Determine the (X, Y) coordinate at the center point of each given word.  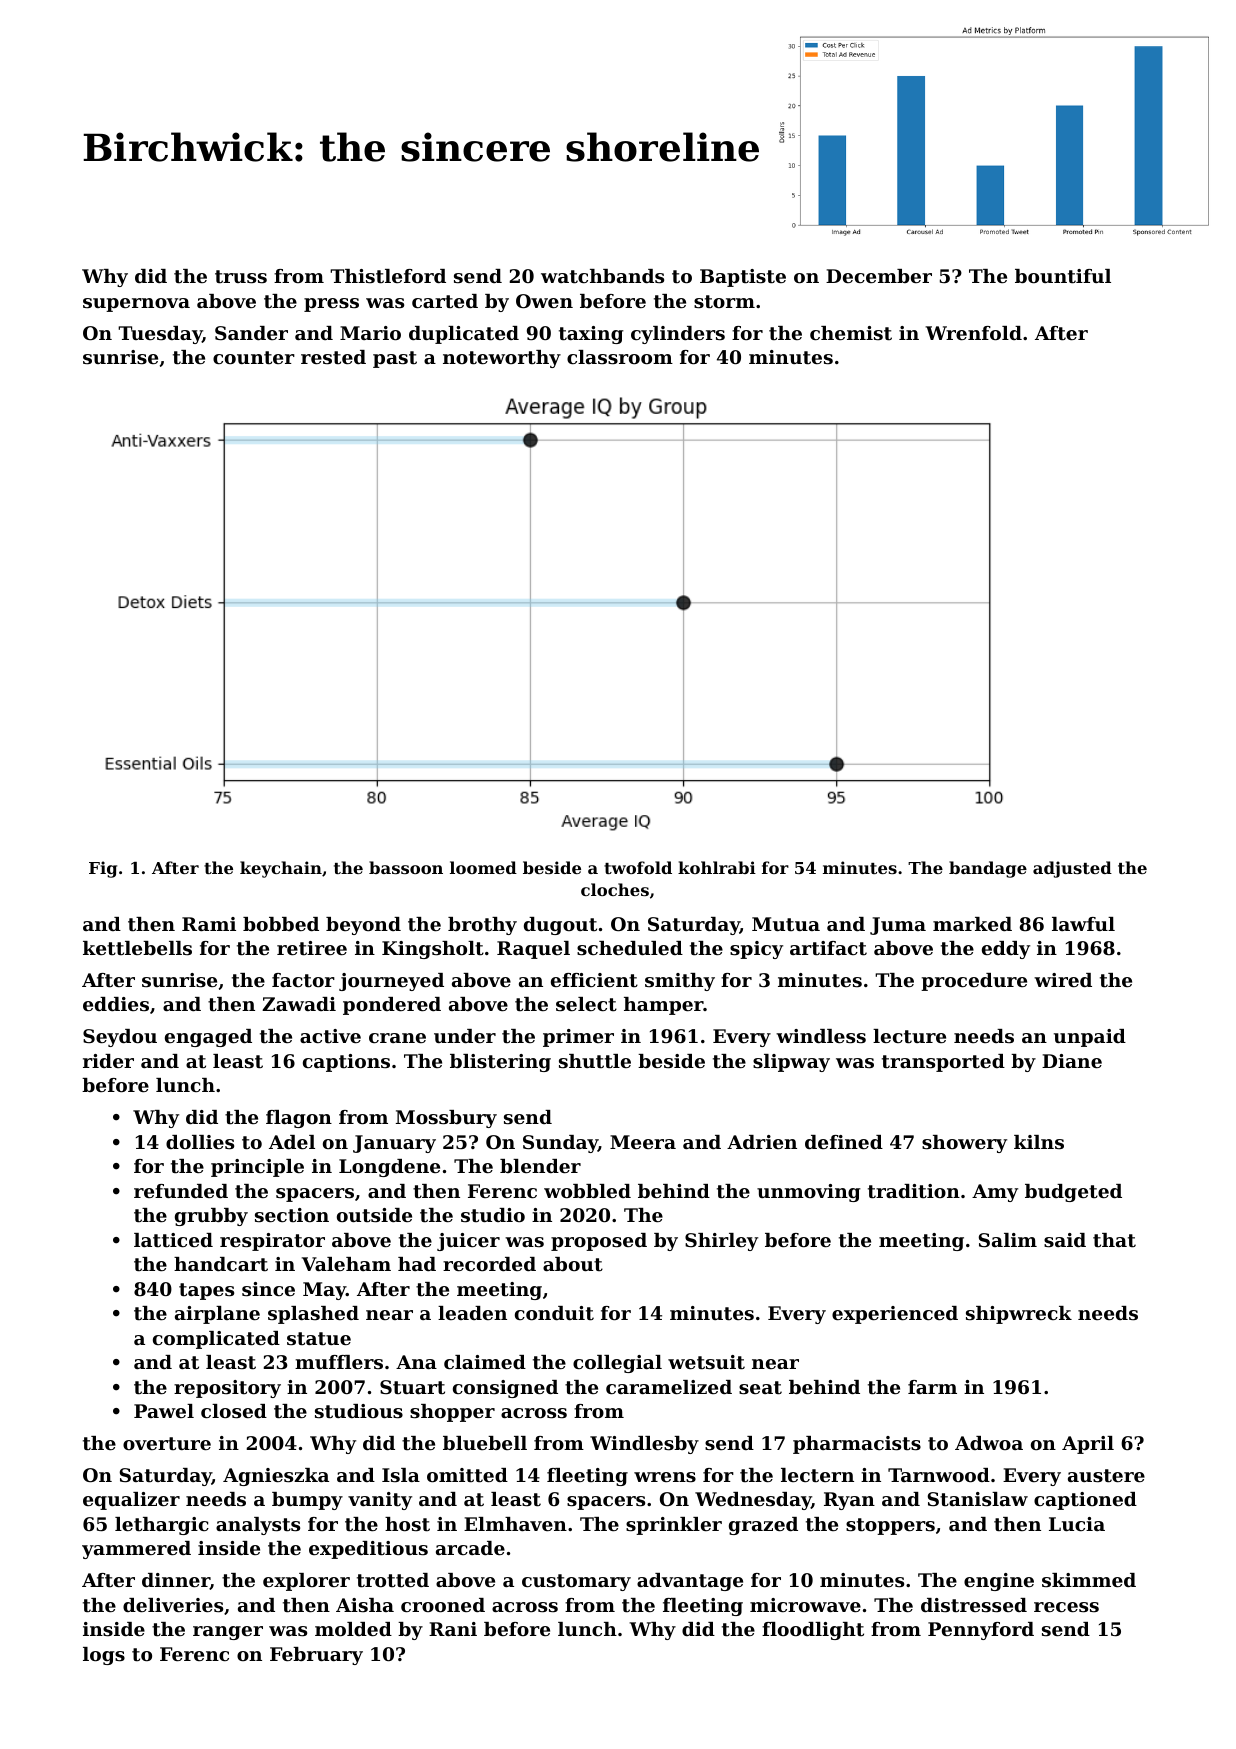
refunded (181, 1191)
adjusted (1072, 869)
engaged (208, 1038)
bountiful (1063, 276)
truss (241, 277)
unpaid (1090, 1038)
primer (578, 1038)
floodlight (813, 1631)
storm (724, 302)
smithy (680, 982)
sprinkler (674, 1526)
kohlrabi (717, 867)
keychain (281, 869)
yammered (136, 1550)
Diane (1072, 1061)
